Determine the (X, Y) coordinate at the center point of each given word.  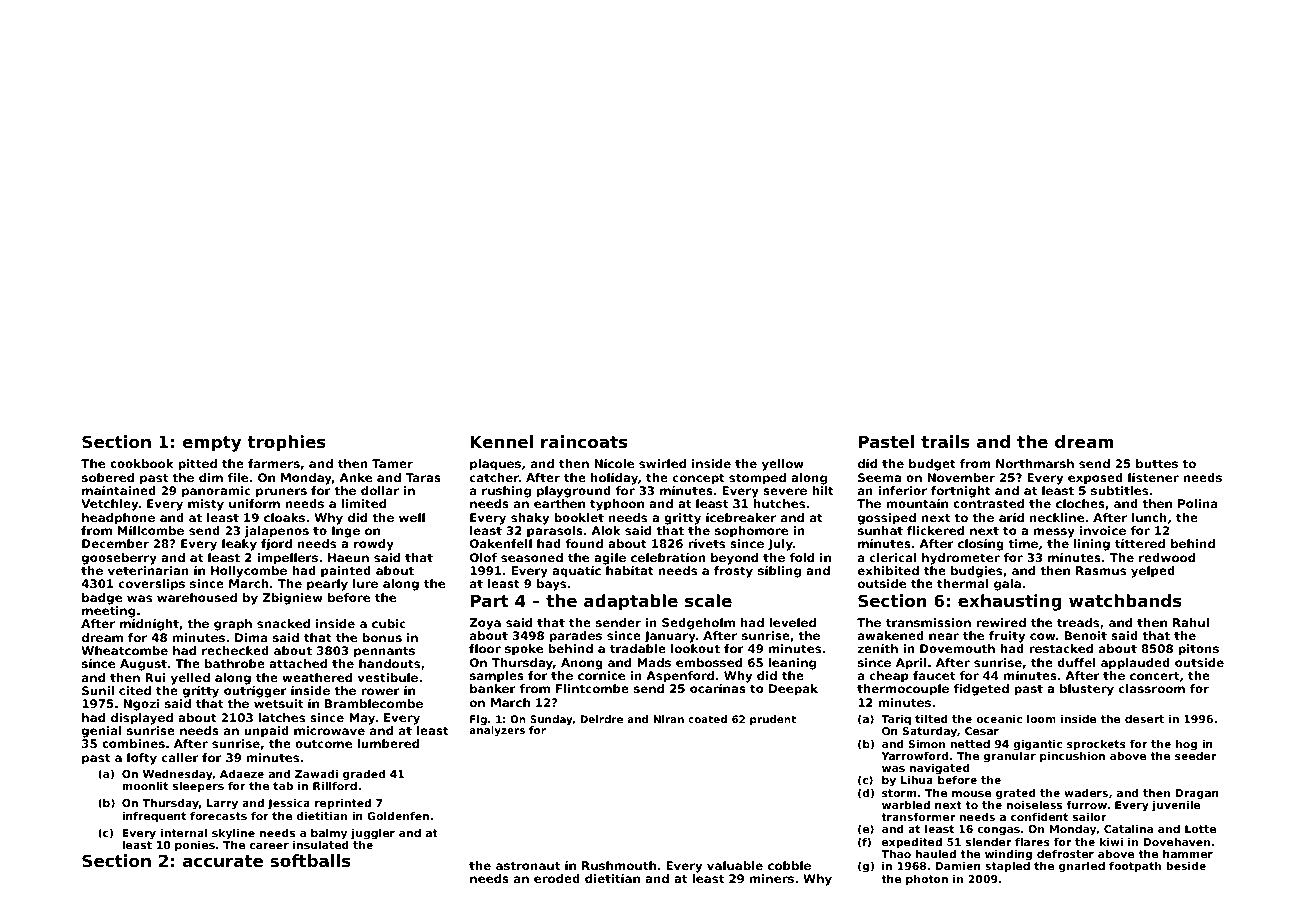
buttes (1157, 463)
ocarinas (718, 688)
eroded (557, 878)
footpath (1135, 867)
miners (772, 878)
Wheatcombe (125, 650)
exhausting (1010, 602)
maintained (119, 490)
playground (574, 492)
